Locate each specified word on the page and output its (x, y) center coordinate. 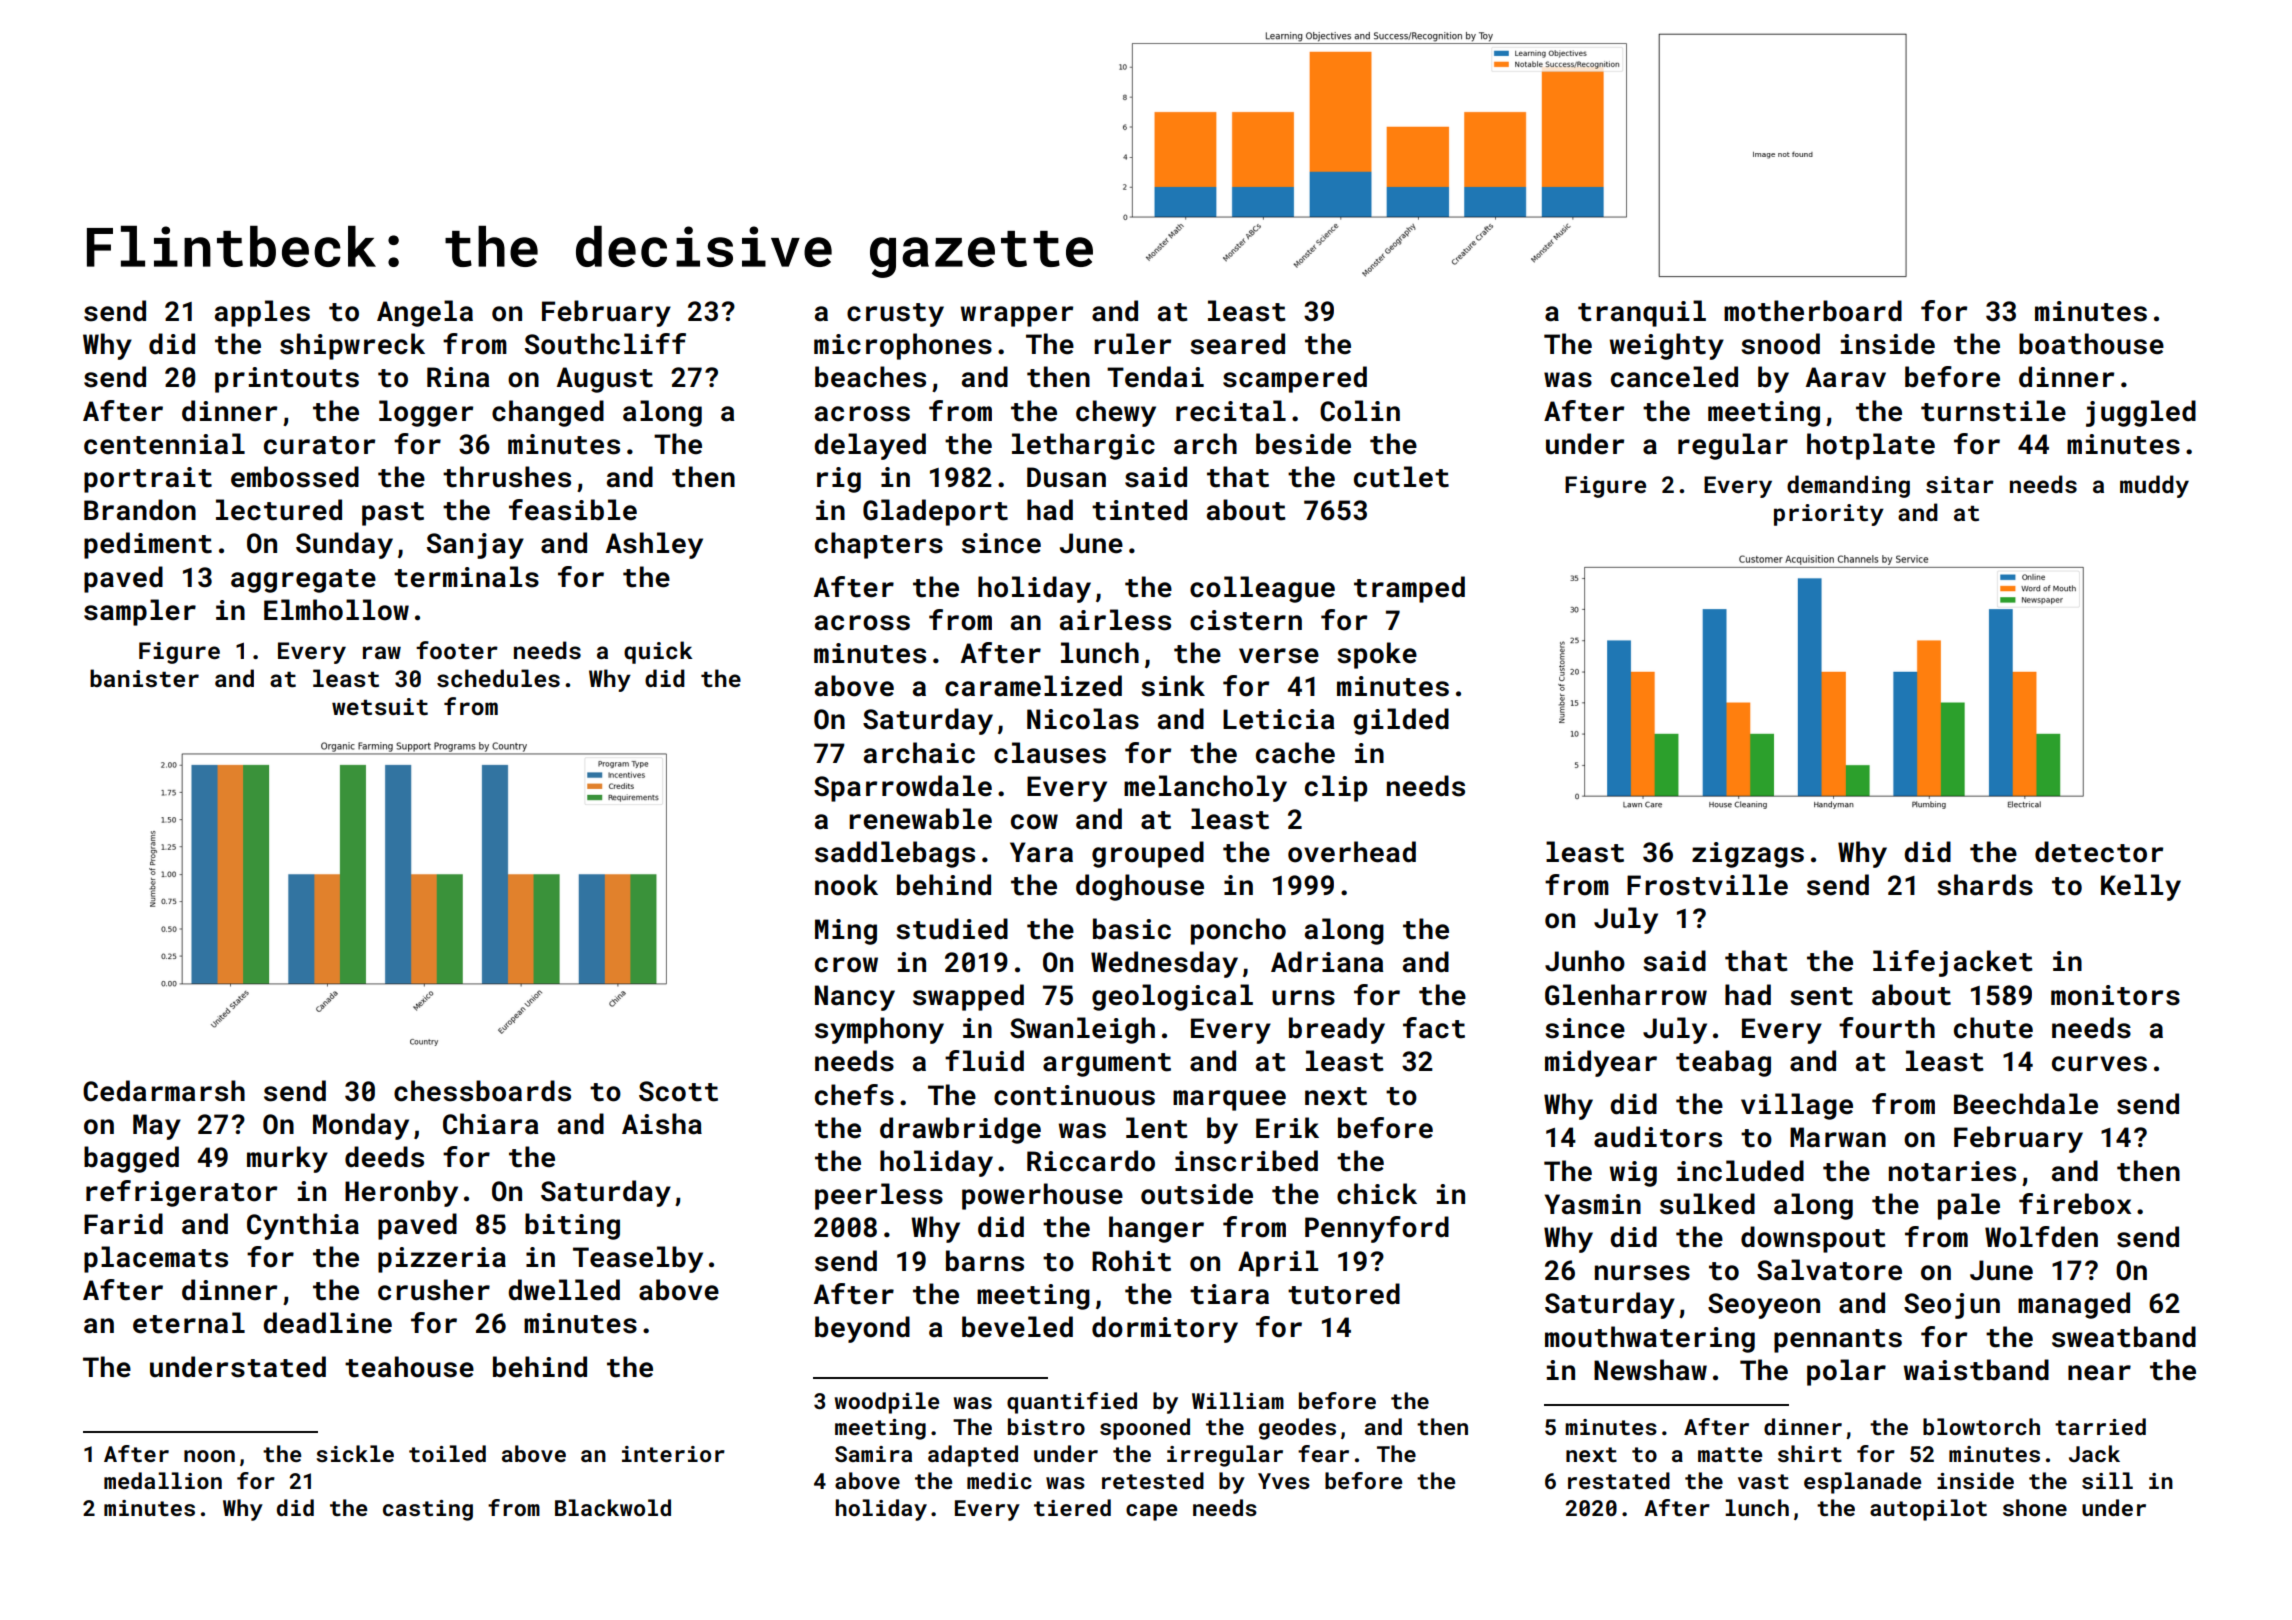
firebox (2075, 1204)
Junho (1585, 961)
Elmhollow (336, 610)
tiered (1072, 1507)
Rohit (1131, 1261)
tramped (1409, 589)
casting (428, 1510)
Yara (1041, 852)
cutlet (1401, 477)
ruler (1132, 344)
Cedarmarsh (164, 1091)
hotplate (1871, 446)
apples (262, 313)
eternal (189, 1323)
